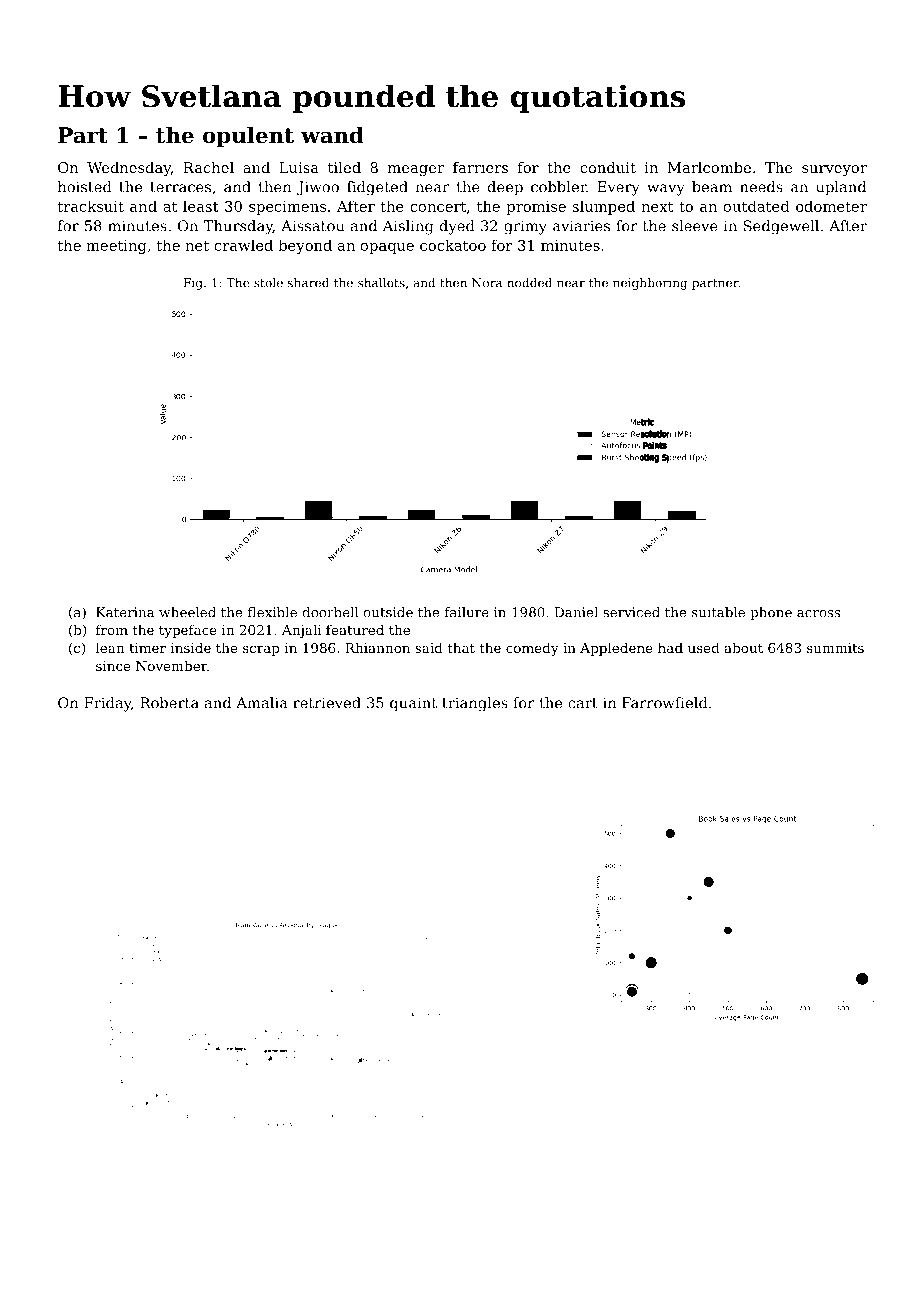 This screenshot has height=1308, width=924. Describe the element at coordinates (771, 613) in the screenshot. I see `phone` at that location.
